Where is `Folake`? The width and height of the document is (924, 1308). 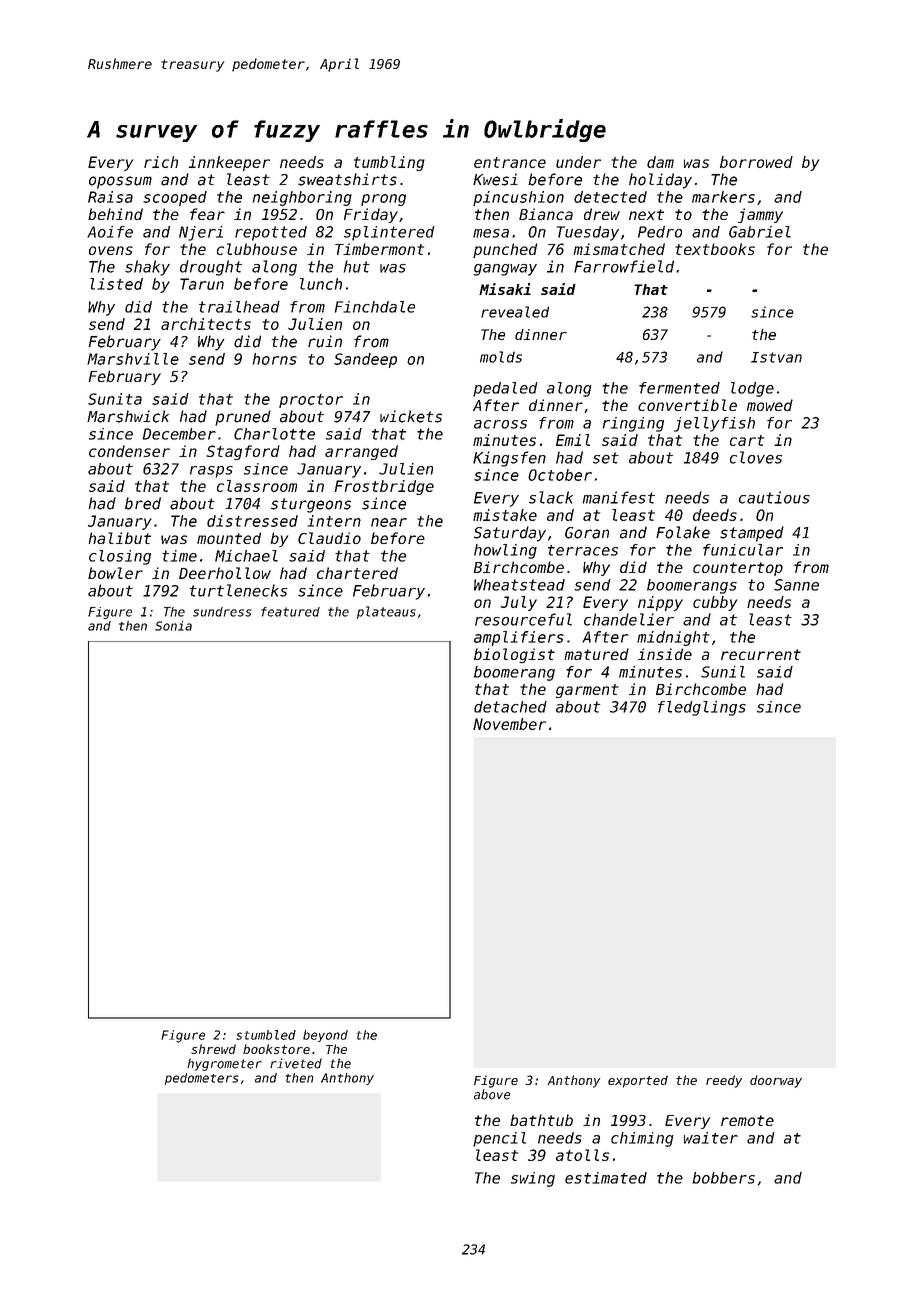
Folake is located at coordinates (683, 532).
